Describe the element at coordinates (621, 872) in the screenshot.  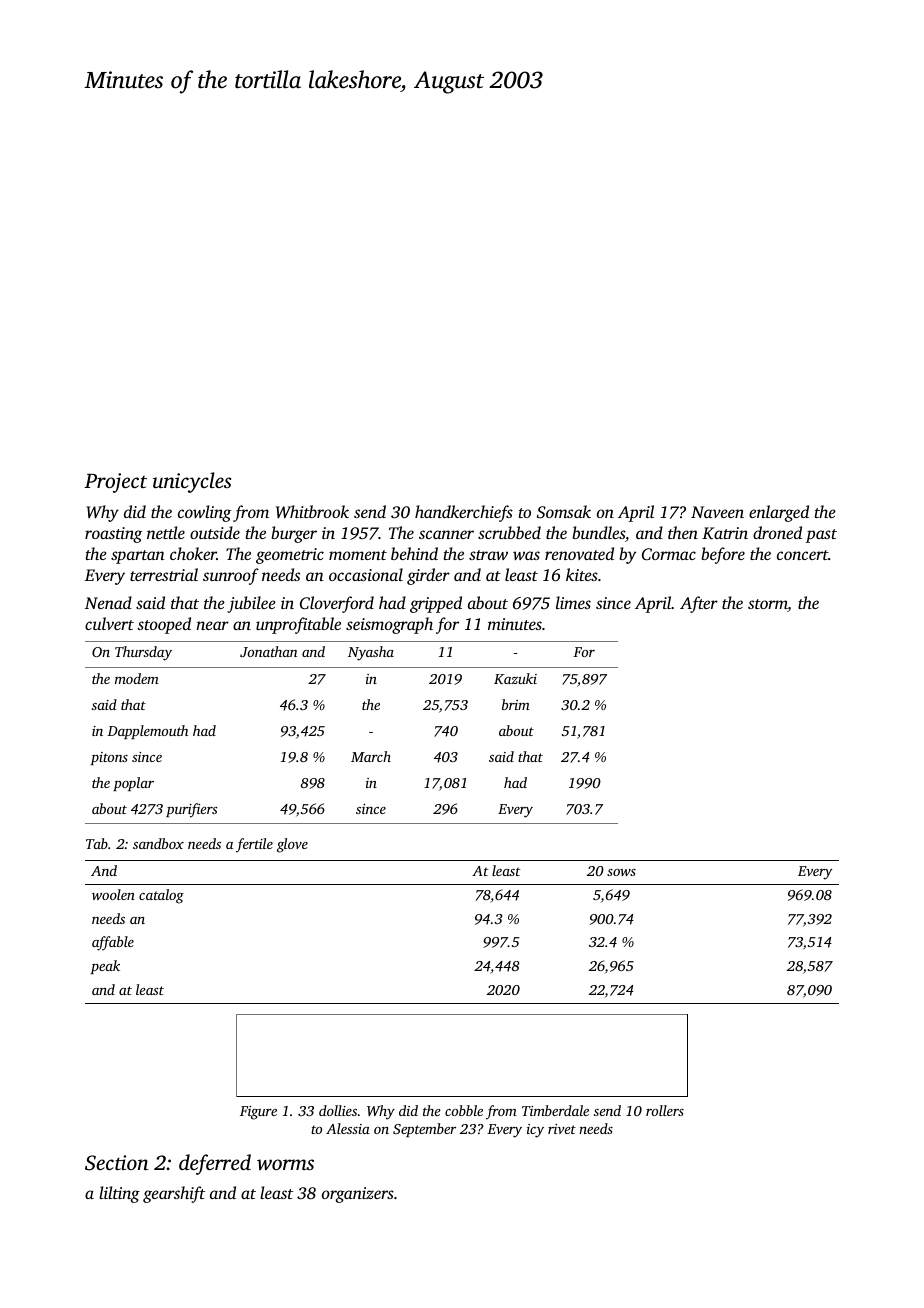
I see `sows` at that location.
